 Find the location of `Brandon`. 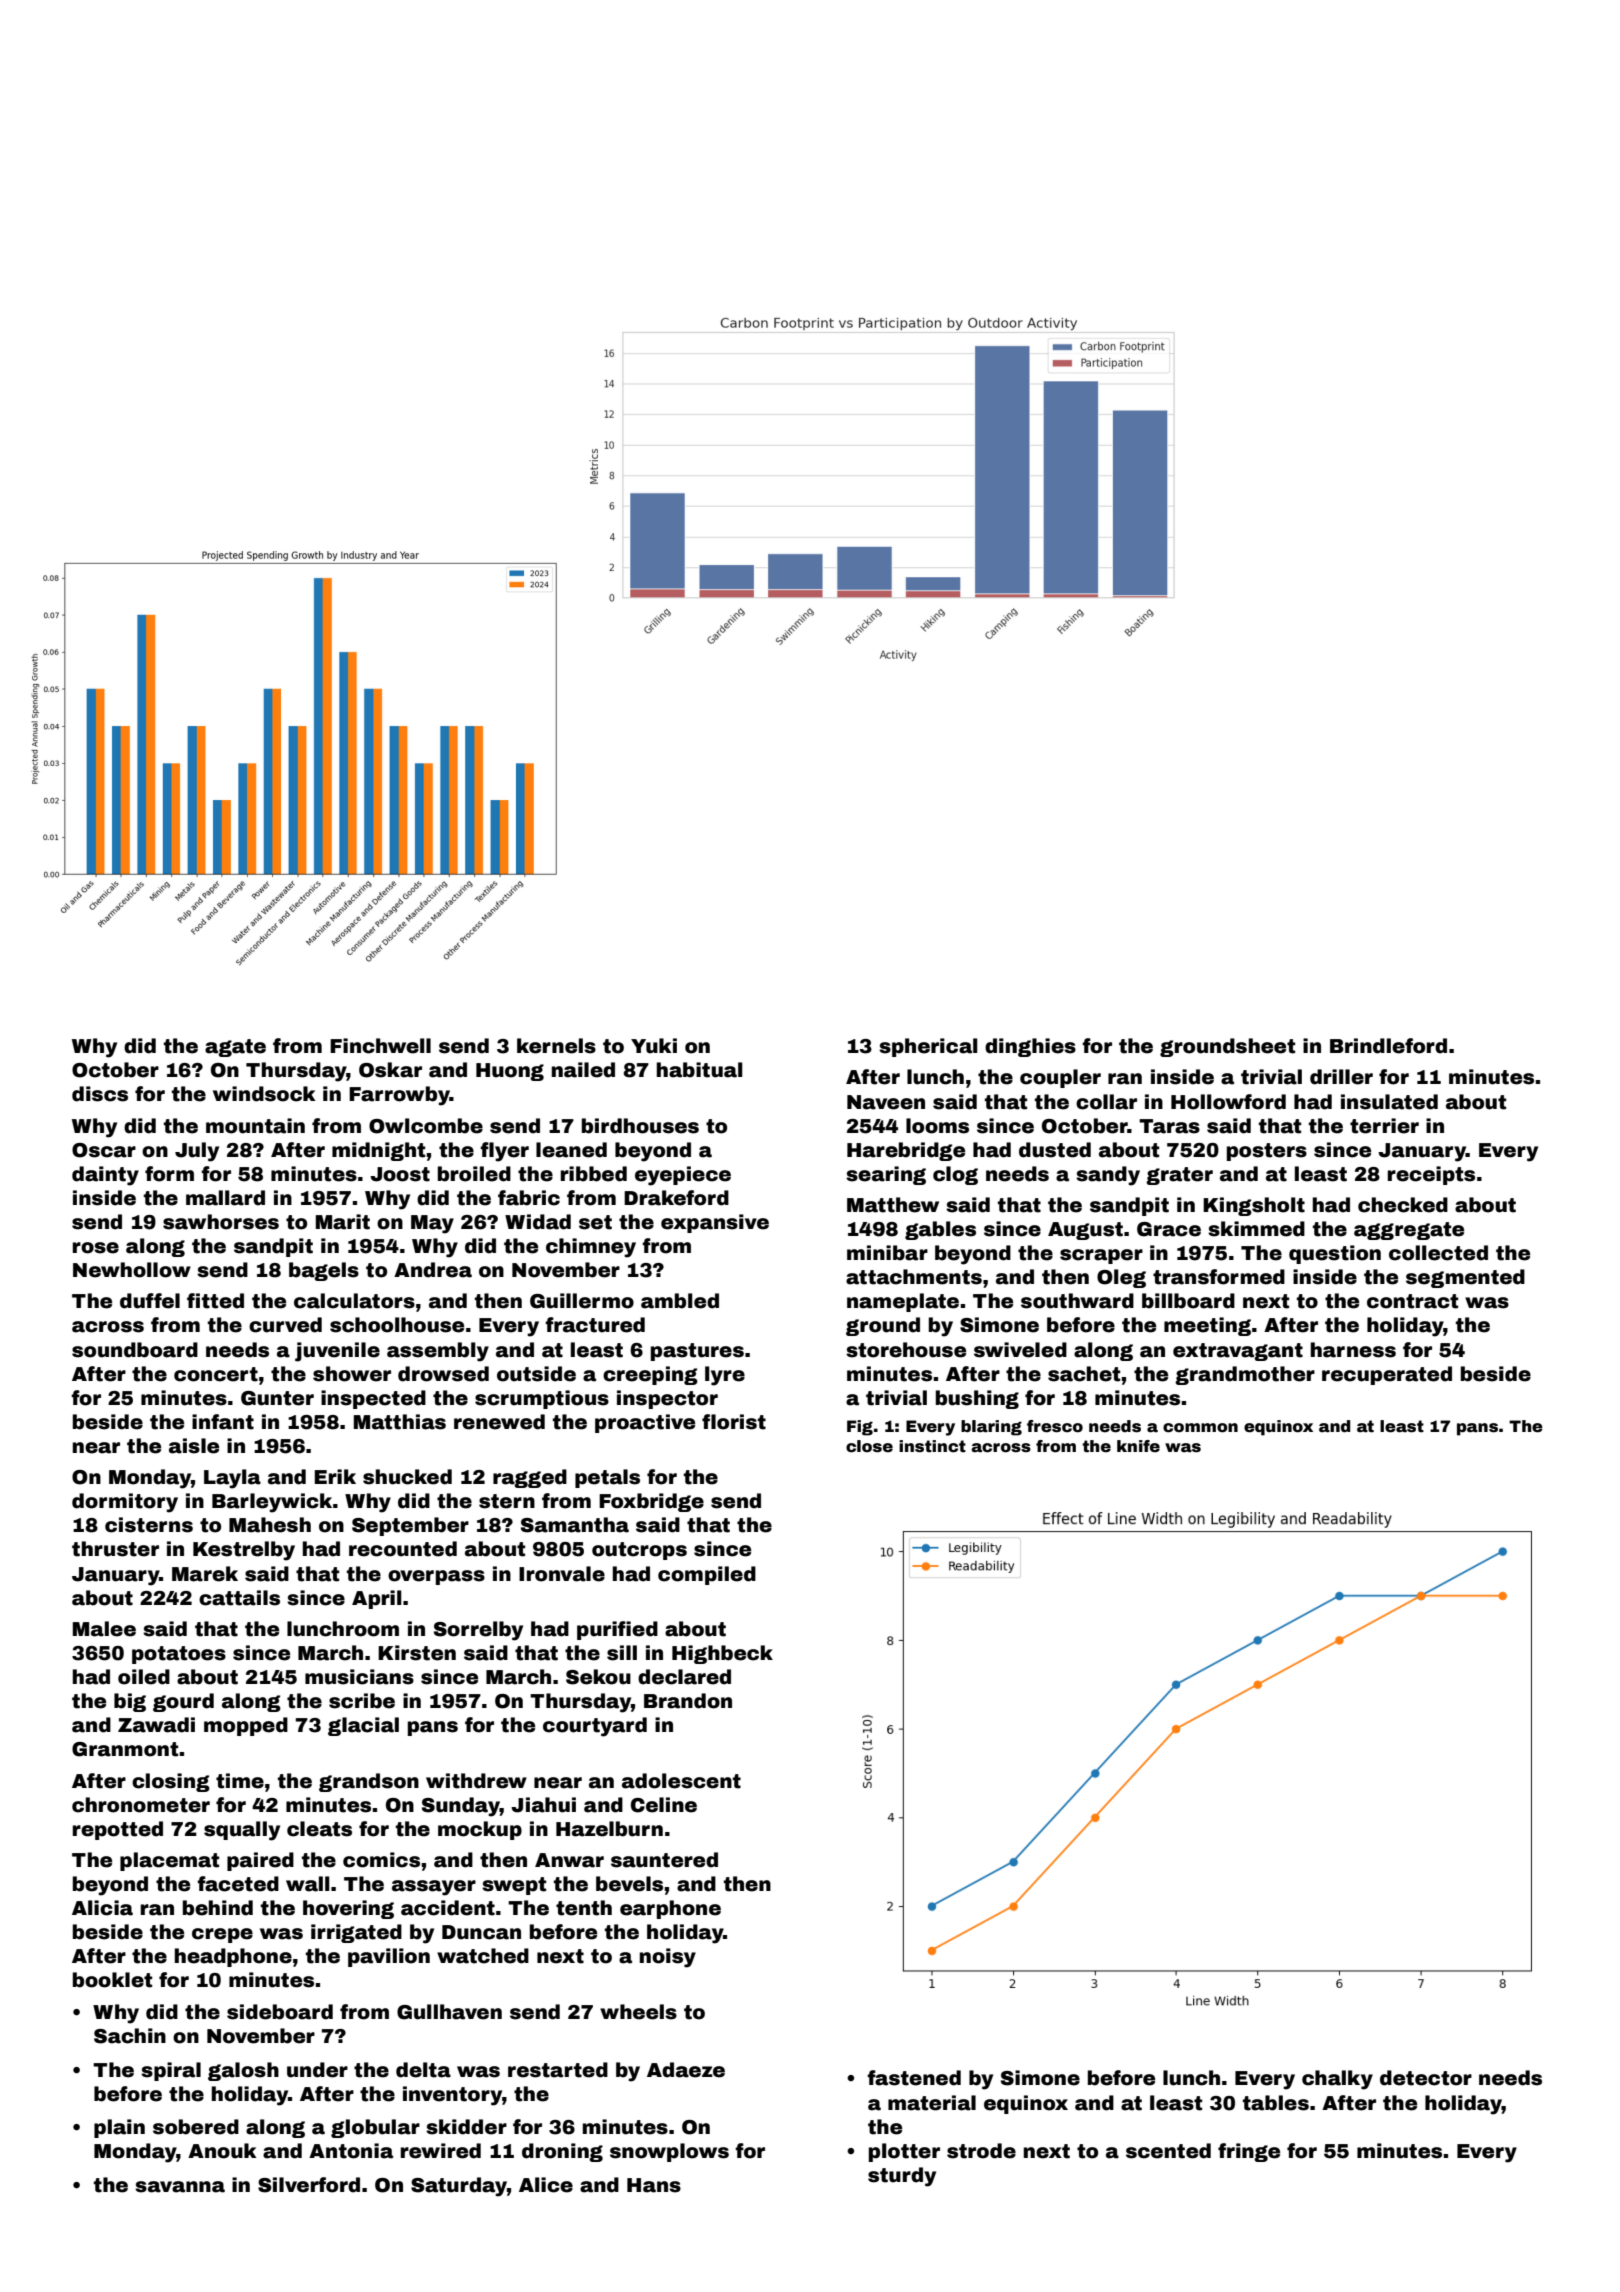

Brandon is located at coordinates (688, 1701).
